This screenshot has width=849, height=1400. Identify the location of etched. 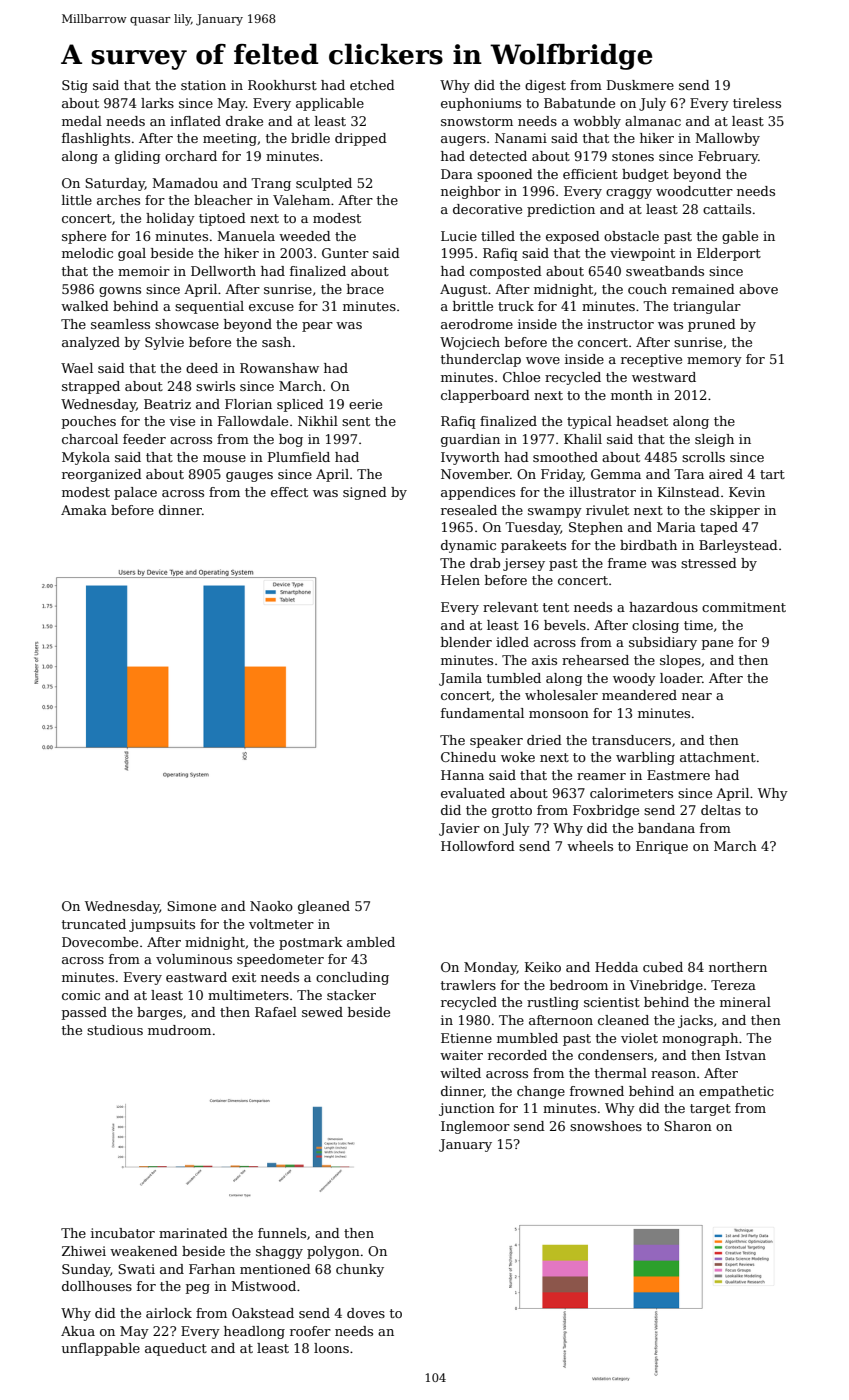
(372, 85).
